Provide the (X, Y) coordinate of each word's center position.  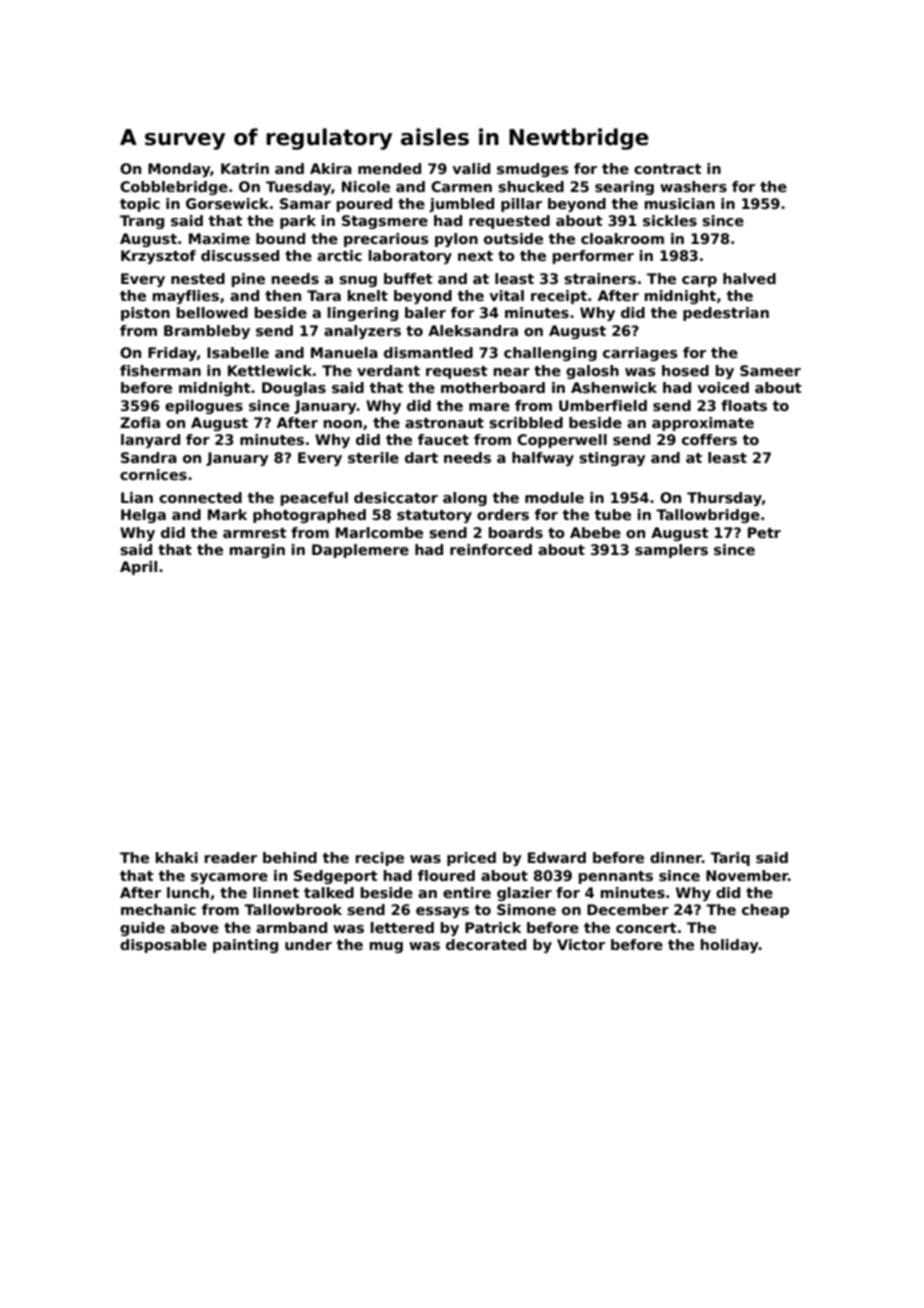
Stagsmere (385, 222)
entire (467, 892)
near (512, 372)
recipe (380, 859)
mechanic (158, 909)
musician (680, 203)
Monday (179, 170)
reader (231, 857)
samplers (671, 551)
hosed (685, 370)
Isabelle (238, 352)
